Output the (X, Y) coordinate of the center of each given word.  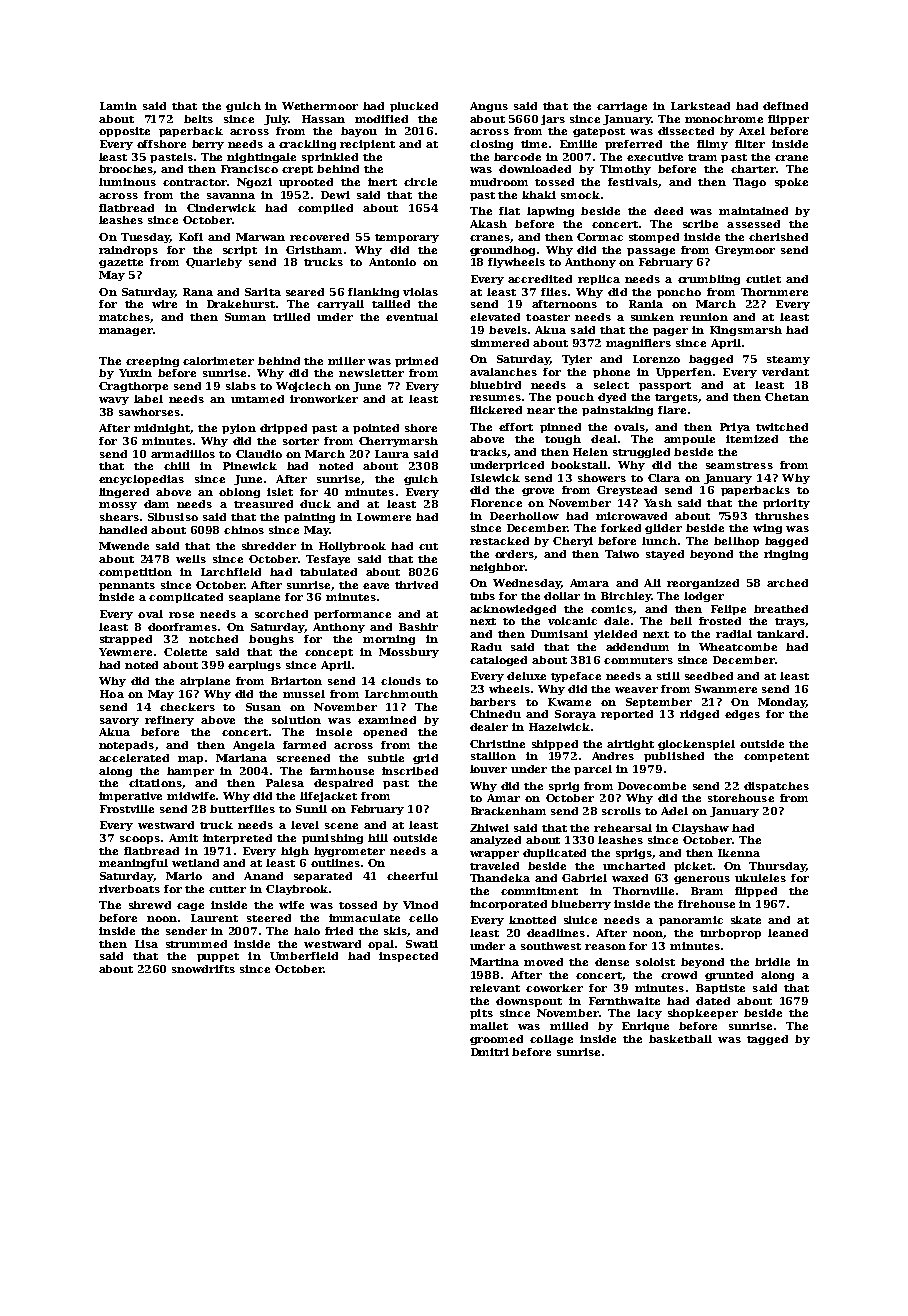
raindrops (128, 251)
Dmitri (490, 1052)
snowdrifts (203, 969)
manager (126, 332)
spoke (791, 183)
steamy (788, 360)
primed (416, 362)
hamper (190, 772)
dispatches (776, 787)
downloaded (535, 169)
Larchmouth (401, 694)
